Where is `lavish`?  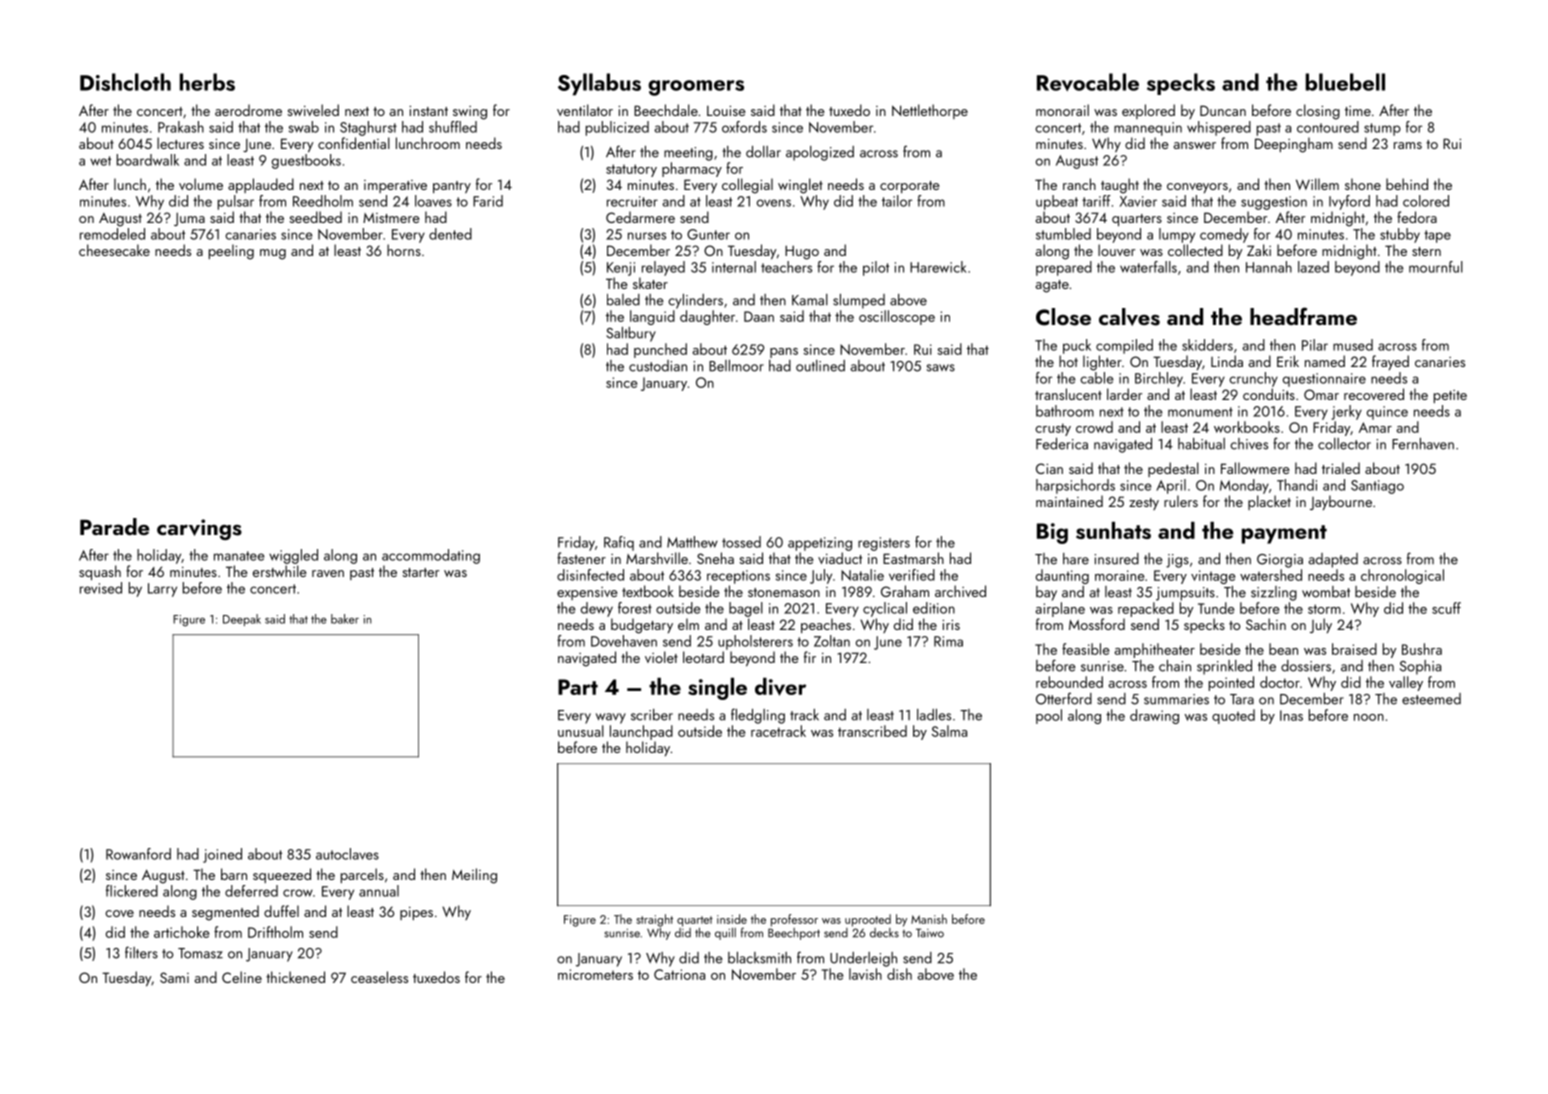
lavish is located at coordinates (865, 974).
